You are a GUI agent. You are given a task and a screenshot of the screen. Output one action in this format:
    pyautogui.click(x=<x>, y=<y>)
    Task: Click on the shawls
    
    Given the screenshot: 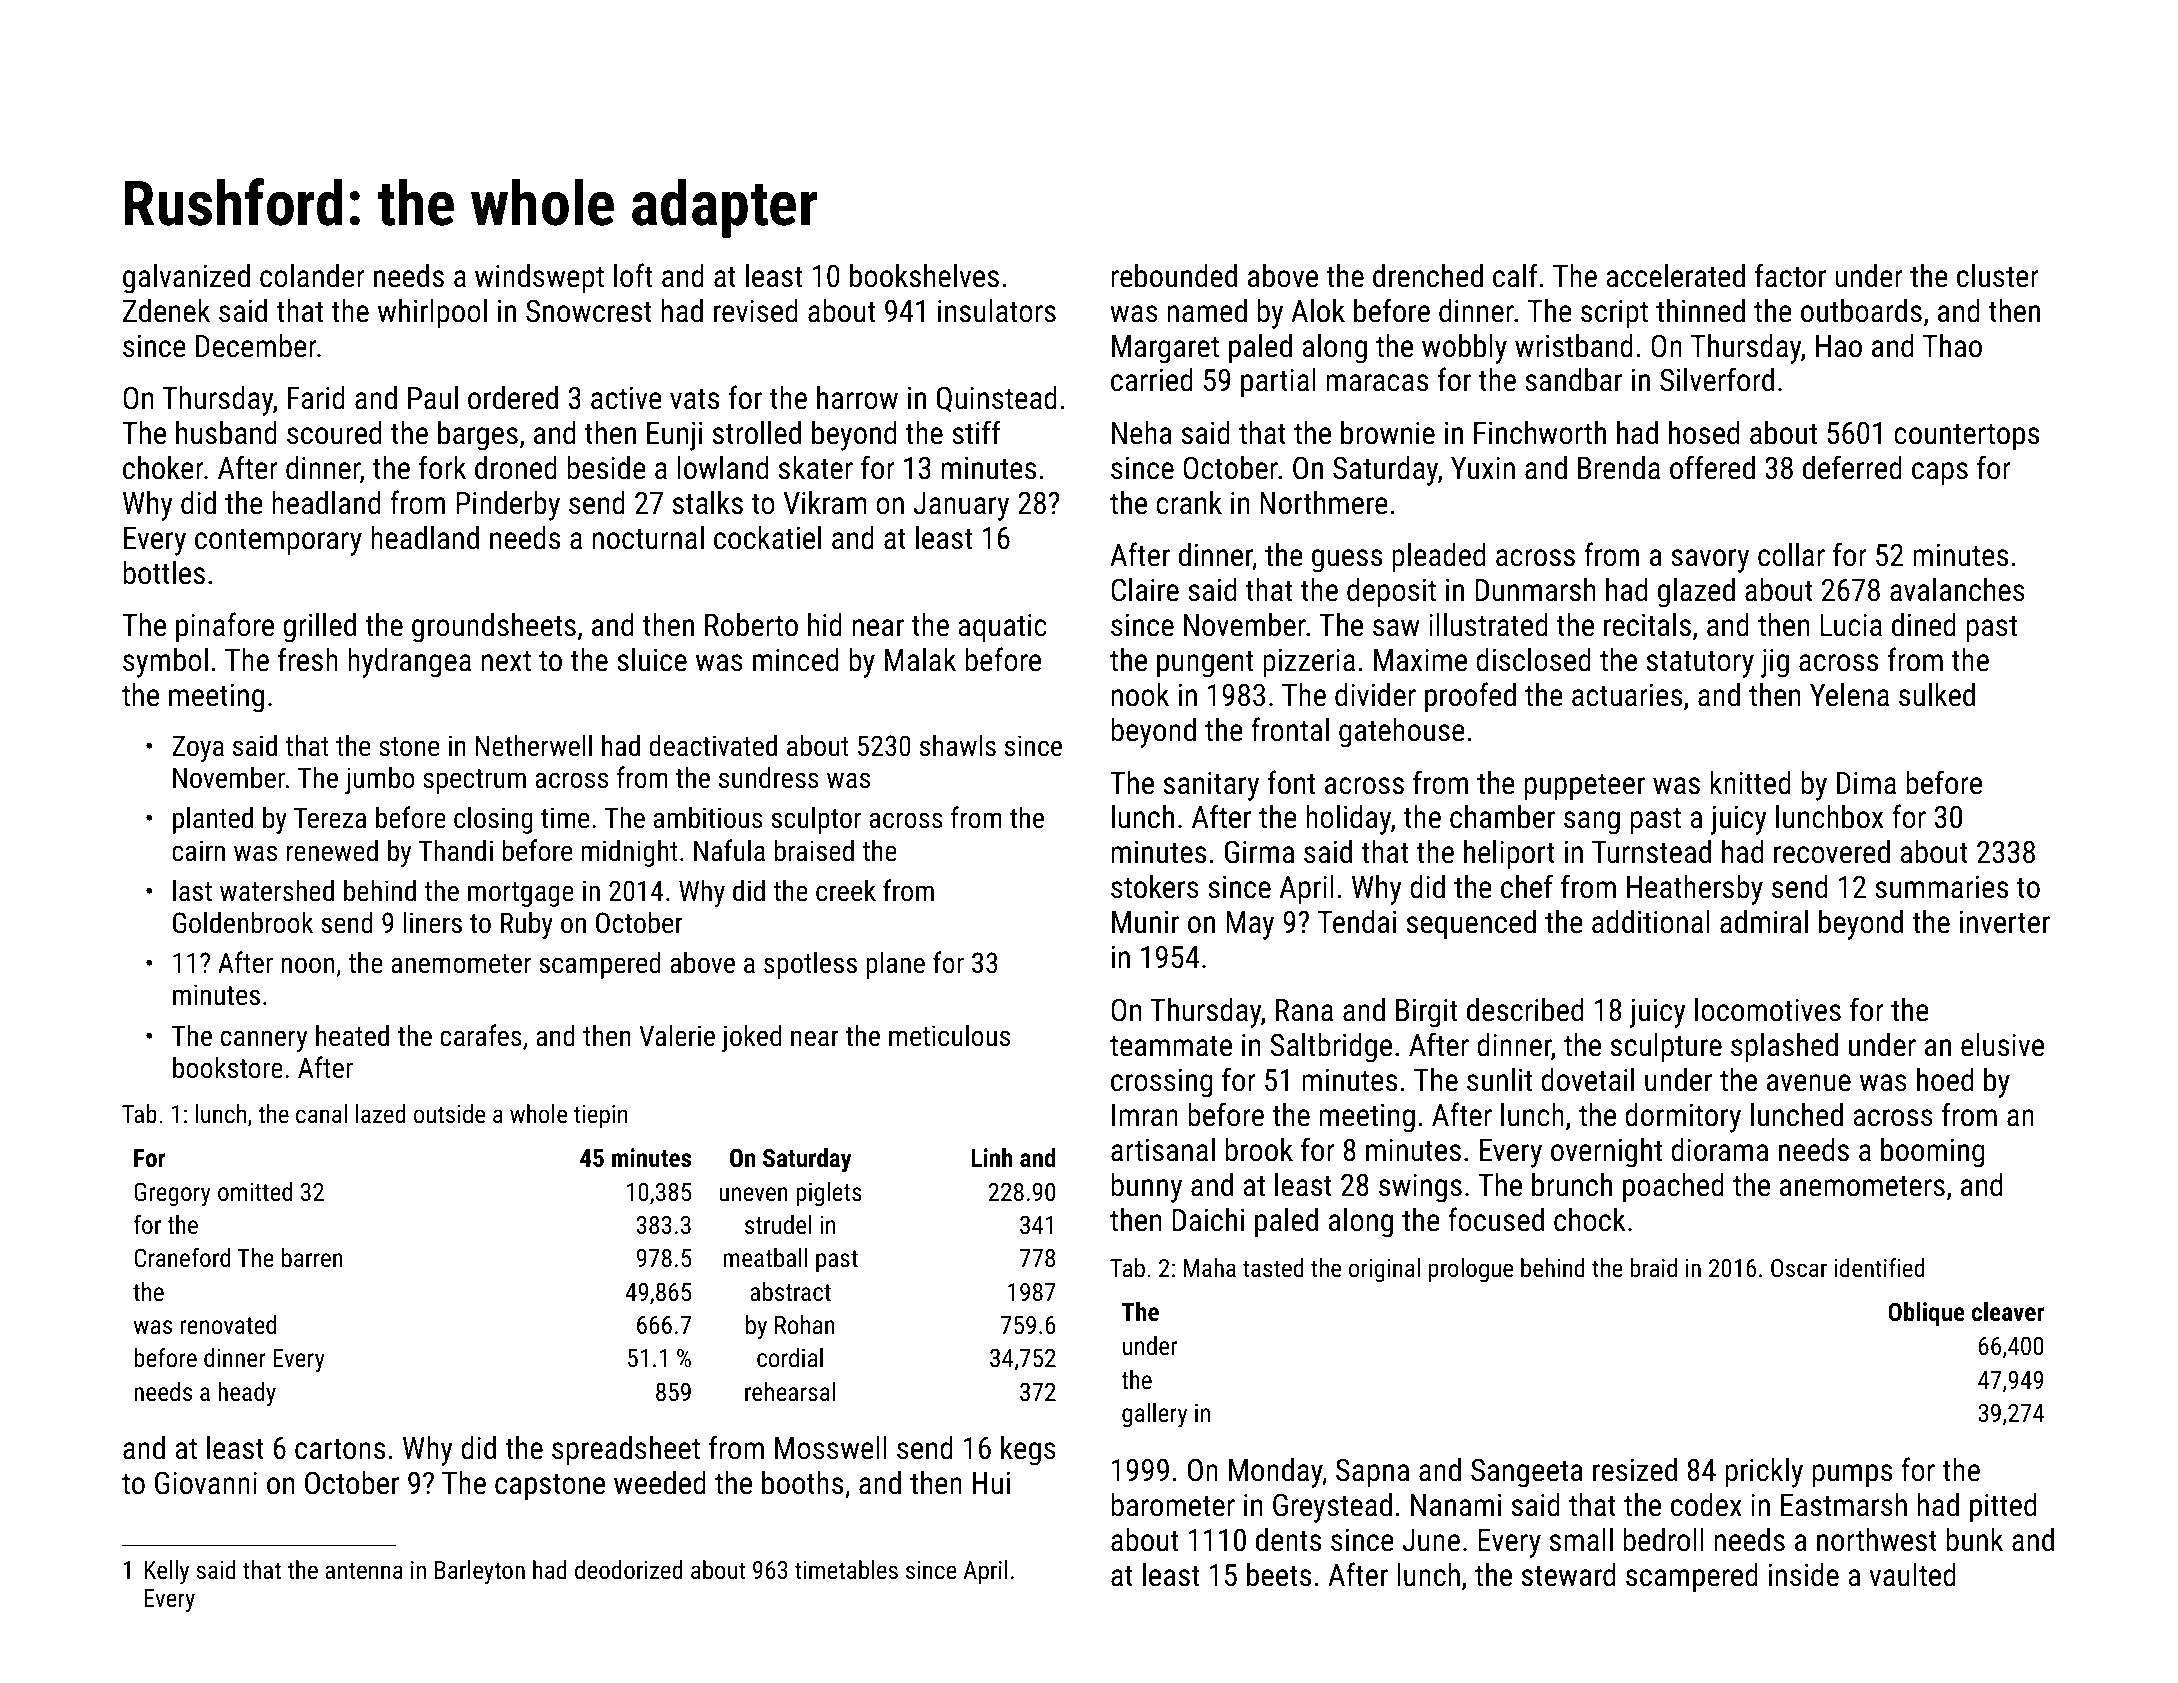 What is the action you would take?
    pyautogui.click(x=958, y=745)
